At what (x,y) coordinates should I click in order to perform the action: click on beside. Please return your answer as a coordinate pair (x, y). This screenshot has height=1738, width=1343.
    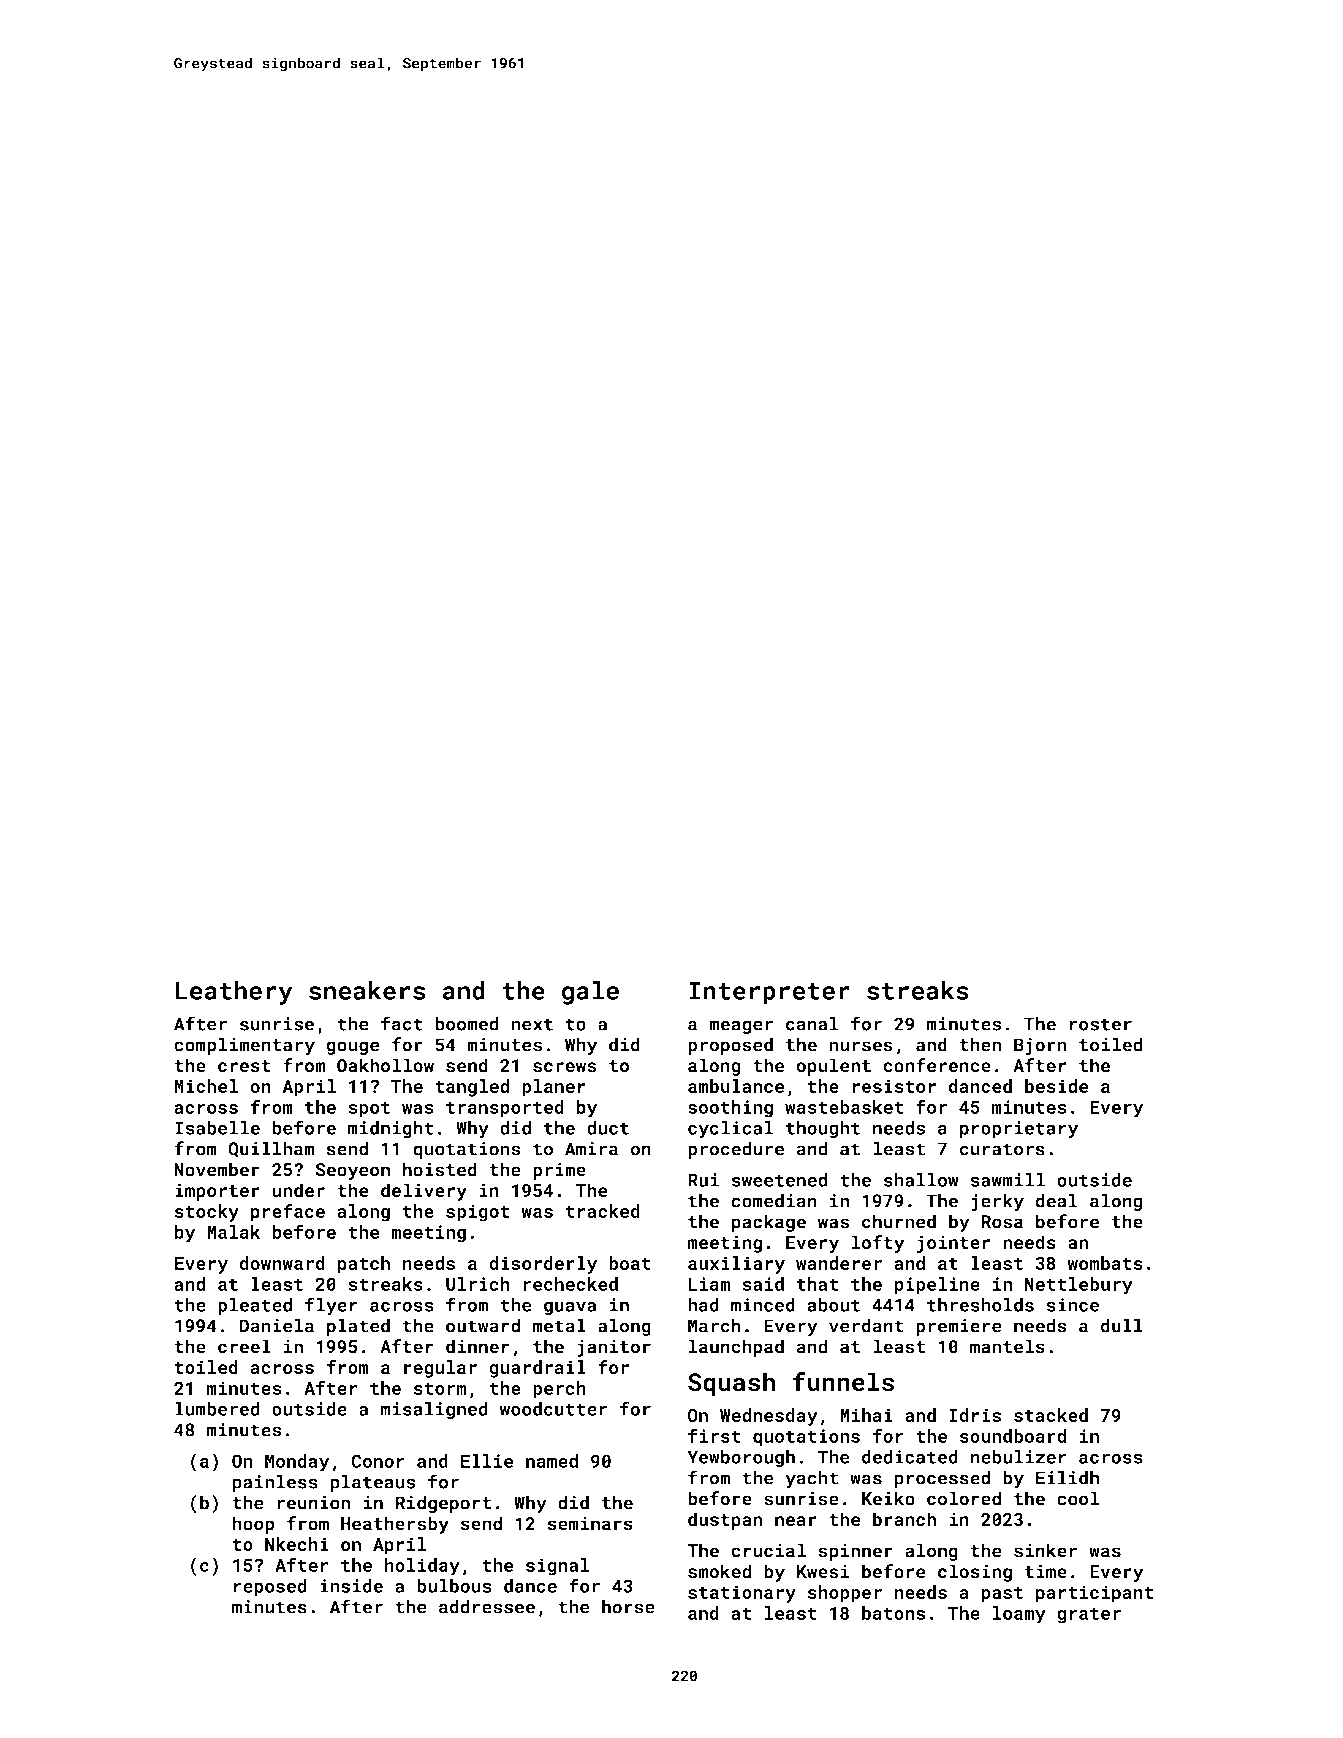
    Looking at the image, I should click on (1057, 1086).
